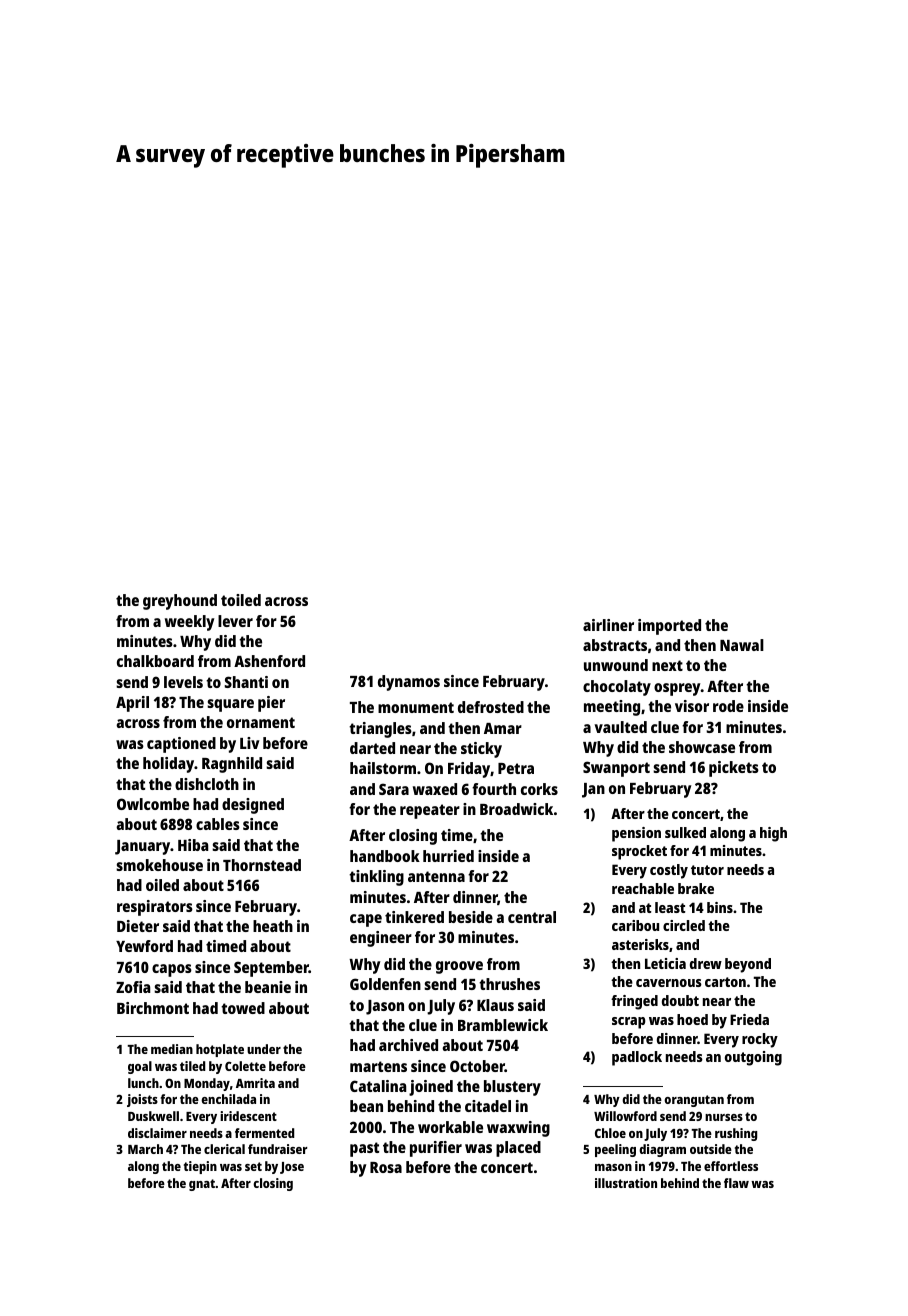 The height and width of the document is (1316, 908). Describe the element at coordinates (677, 689) in the document. I see `osprey` at that location.
